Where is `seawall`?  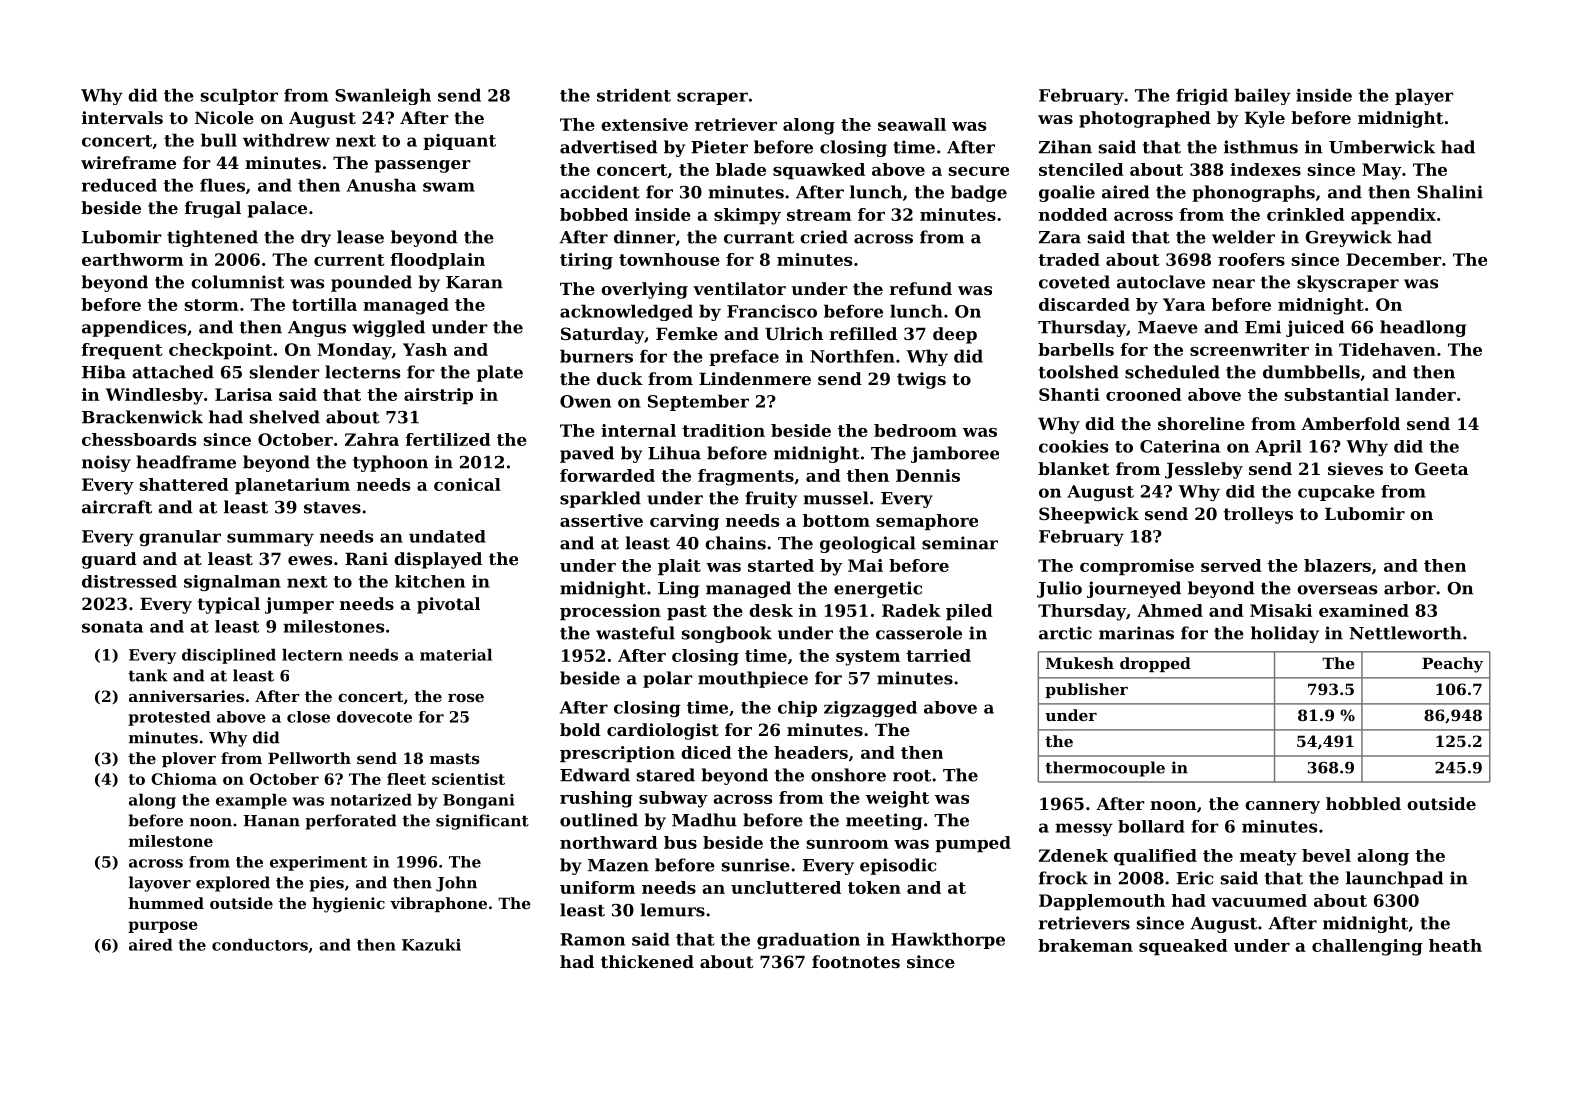
seawall is located at coordinates (912, 124).
